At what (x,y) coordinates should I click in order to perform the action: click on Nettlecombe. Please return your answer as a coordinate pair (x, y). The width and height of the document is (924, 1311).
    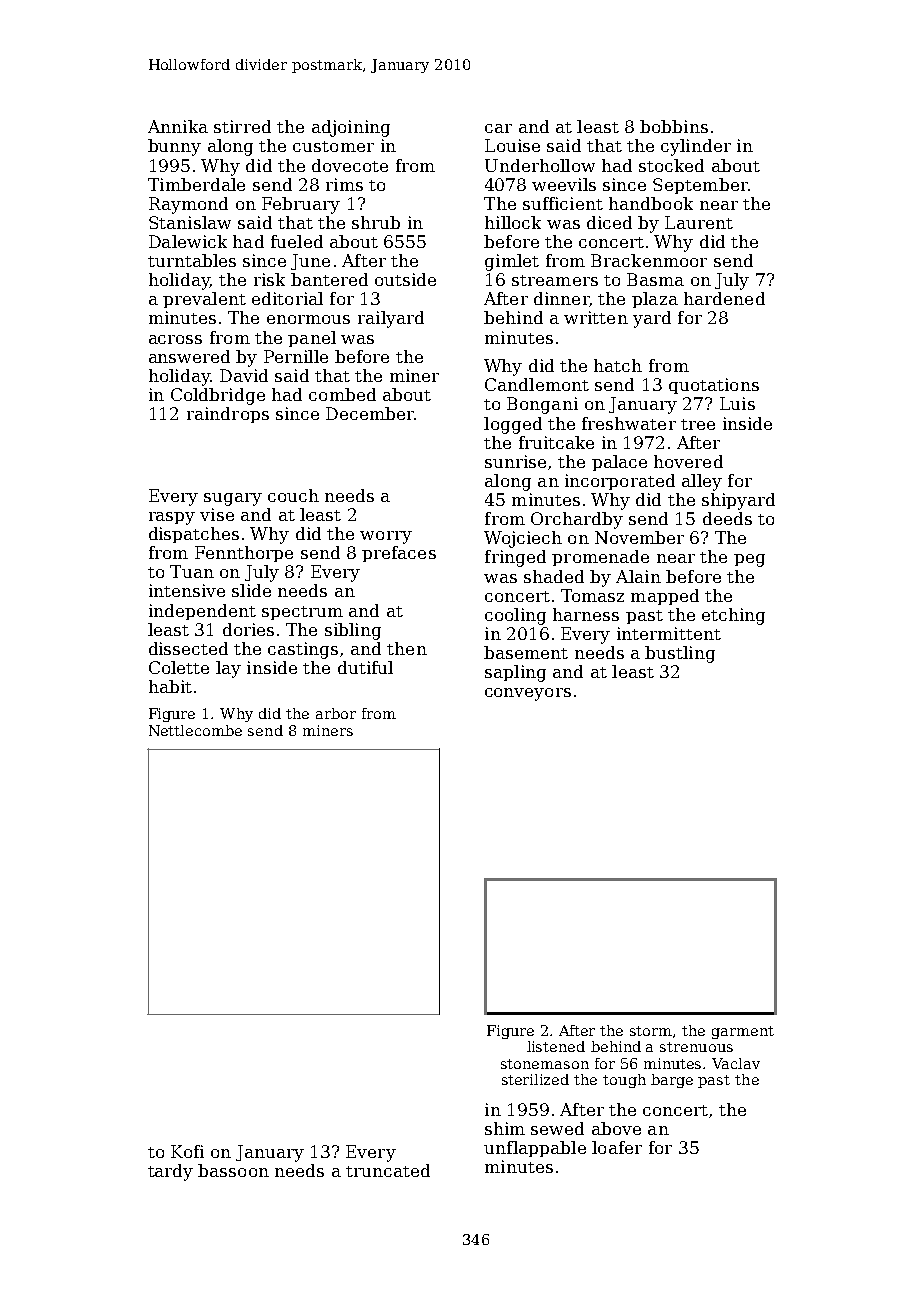
    Looking at the image, I should click on (195, 730).
